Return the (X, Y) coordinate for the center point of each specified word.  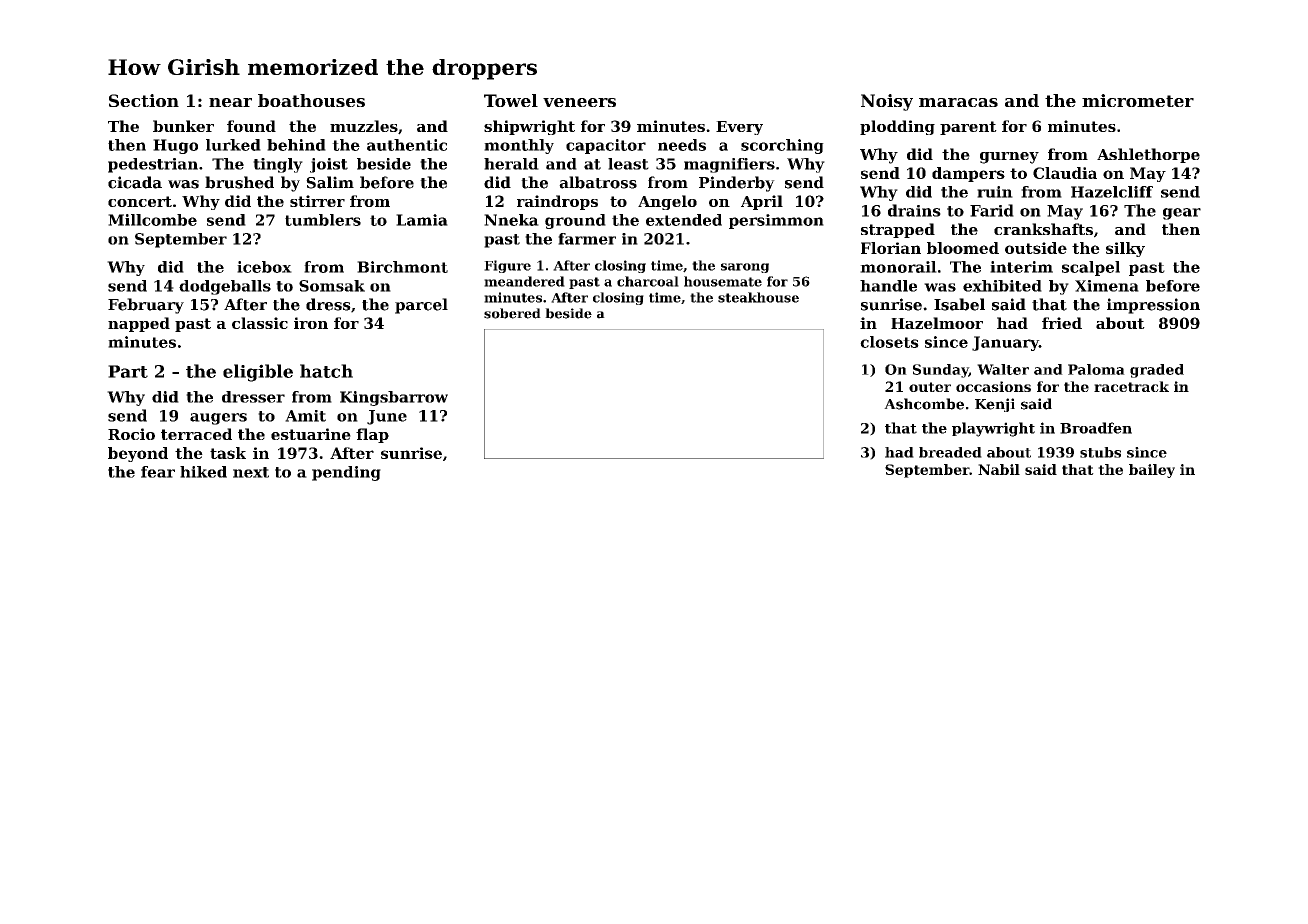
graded (1157, 371)
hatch (326, 371)
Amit (305, 416)
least (628, 164)
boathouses (311, 100)
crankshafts (1043, 229)
